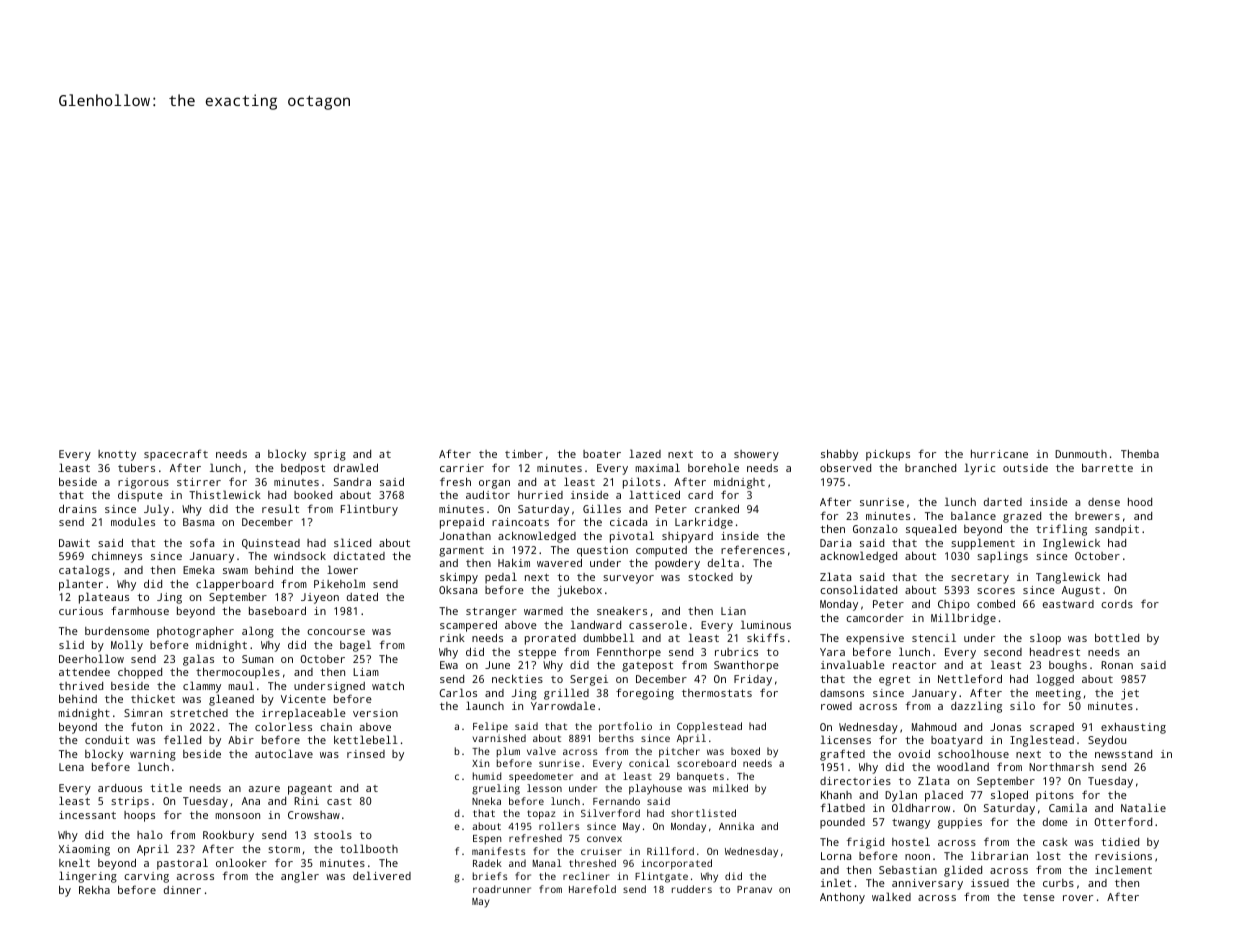 This screenshot has height=952, width=1233. What do you see at coordinates (733, 611) in the screenshot?
I see `Lian` at bounding box center [733, 611].
